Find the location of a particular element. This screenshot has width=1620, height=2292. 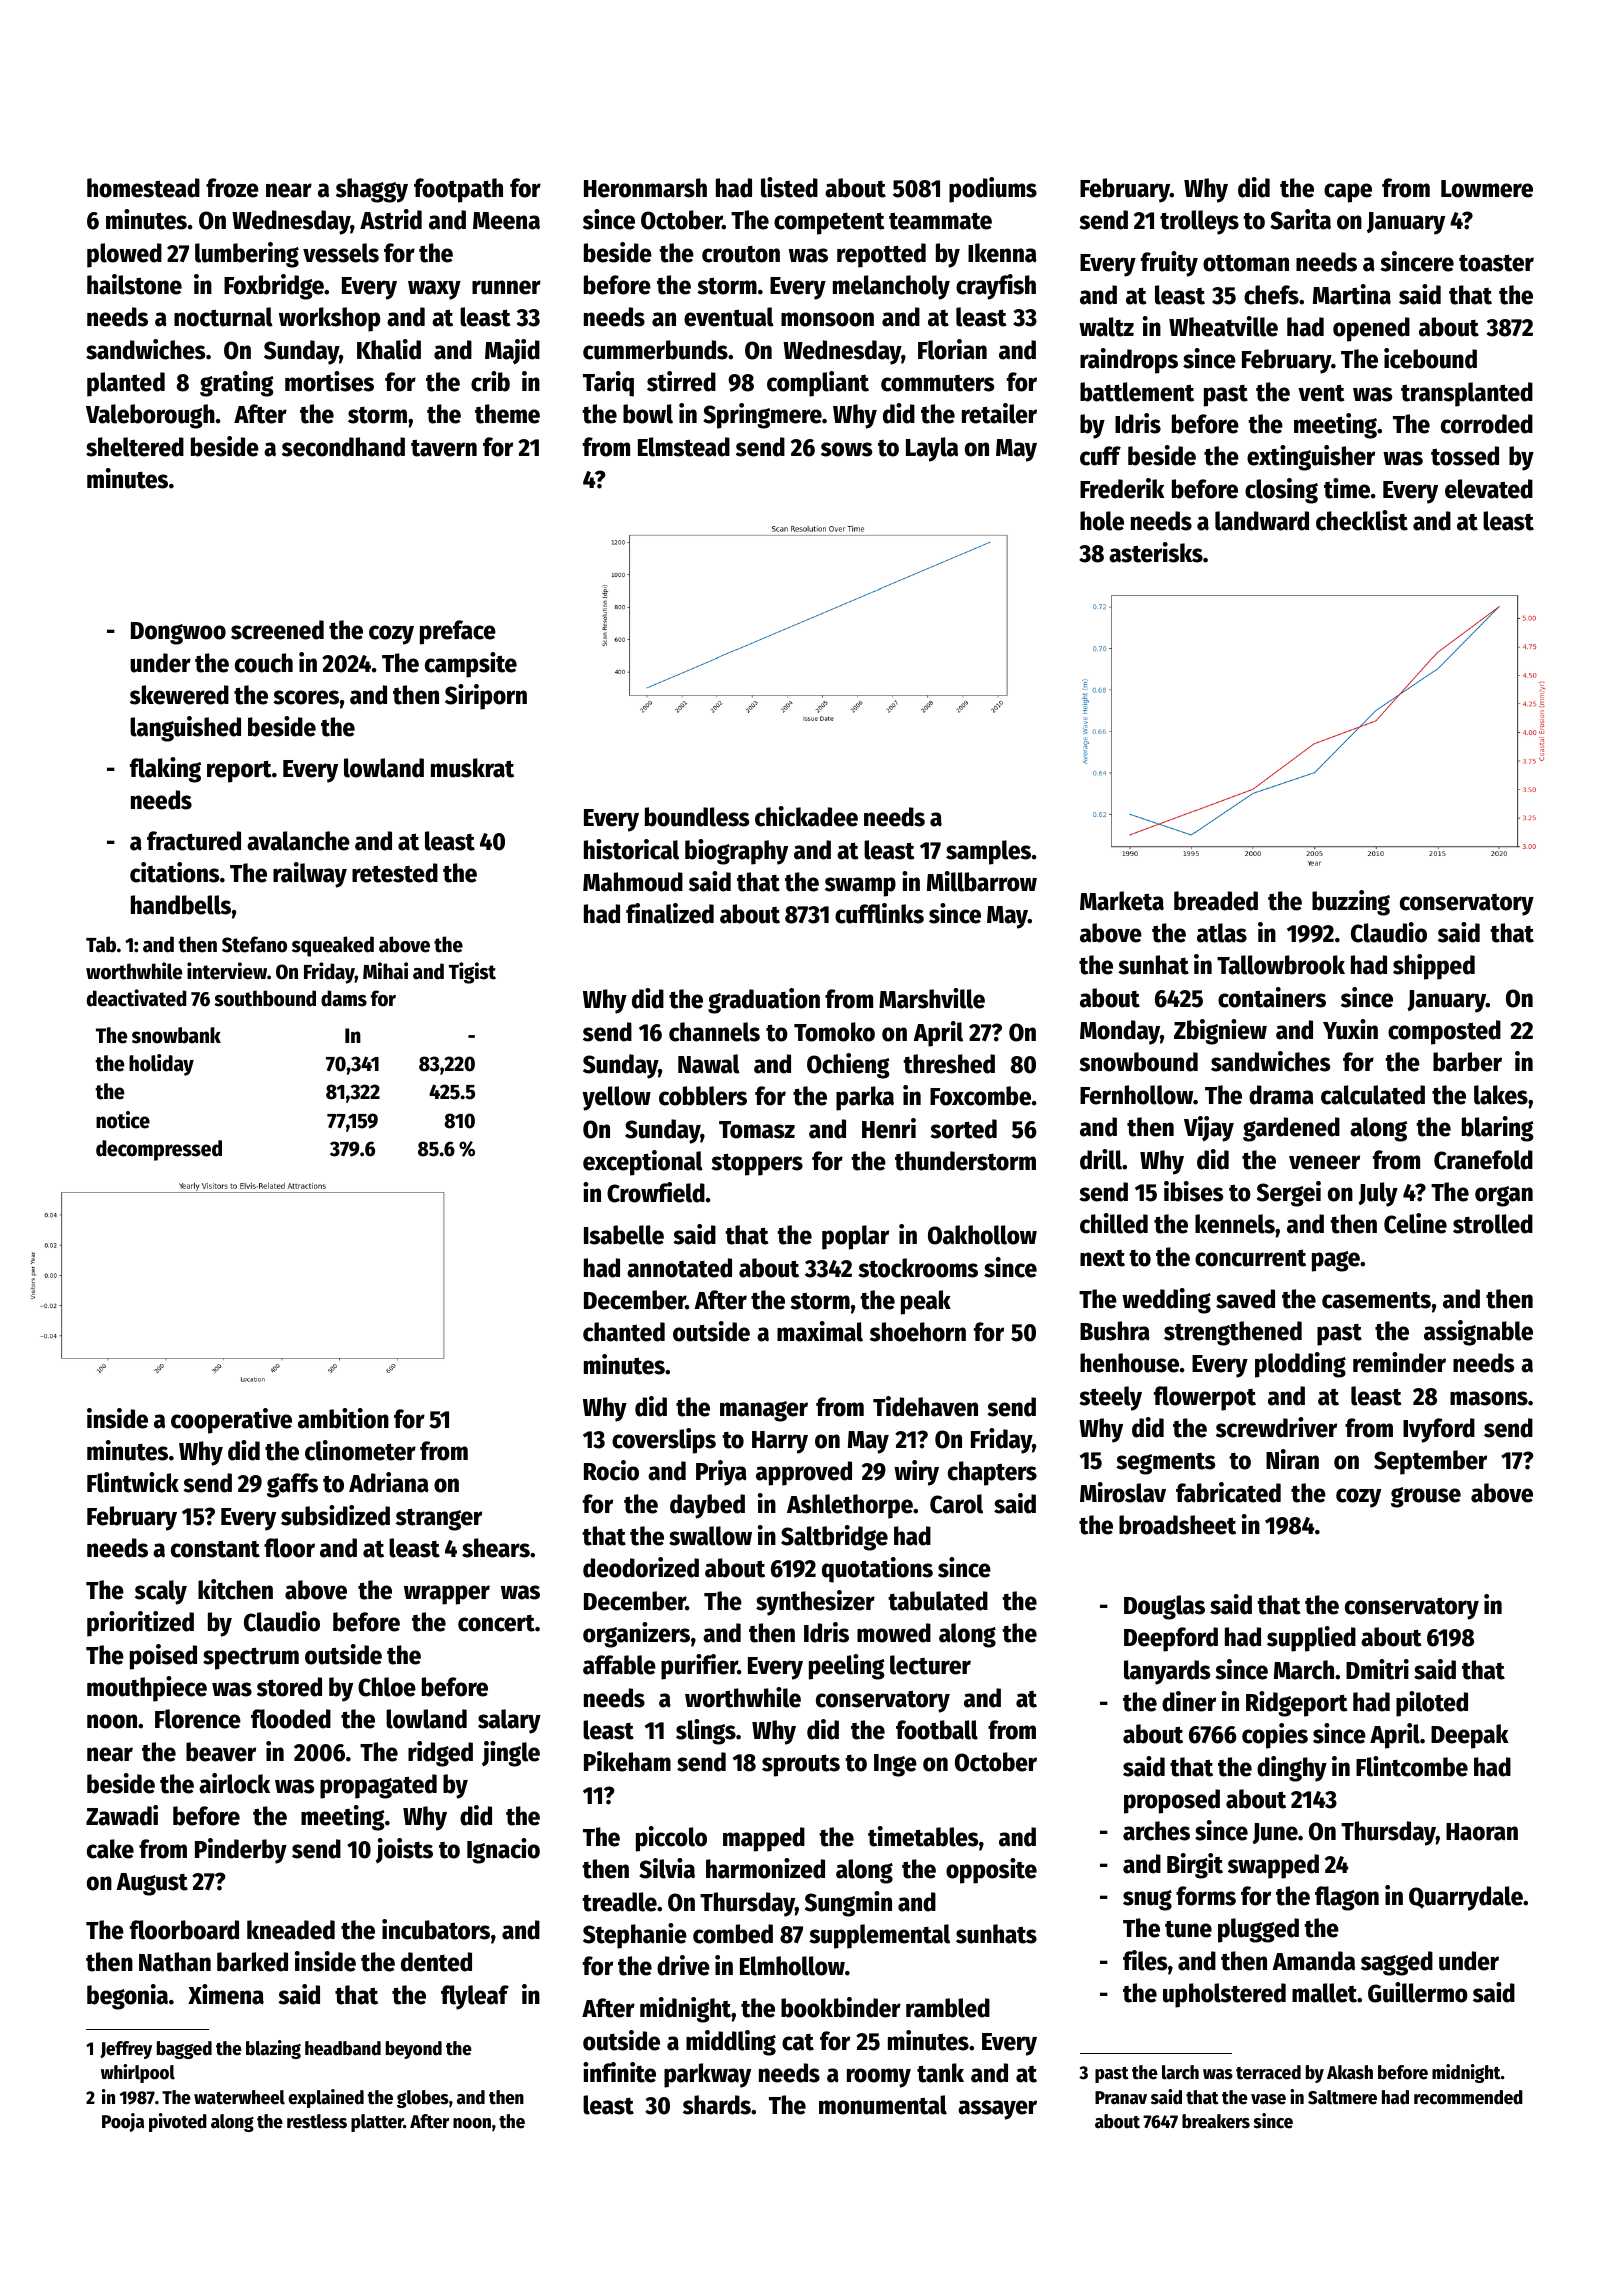

grouse is located at coordinates (1426, 1497).
